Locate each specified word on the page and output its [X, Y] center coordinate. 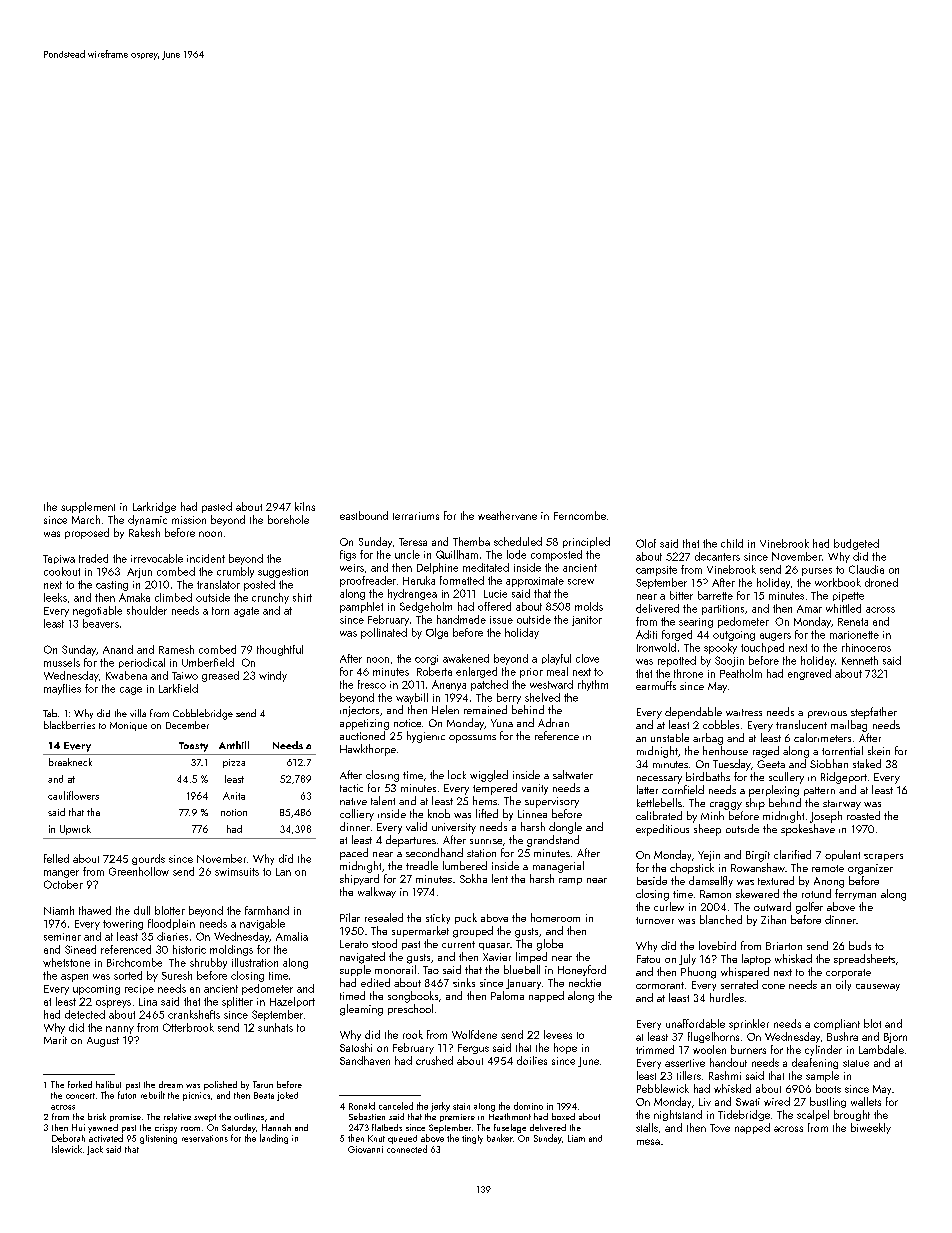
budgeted [856, 544]
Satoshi [356, 1047]
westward [551, 684]
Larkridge [154, 507]
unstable [670, 737]
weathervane [507, 515]
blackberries [69, 725]
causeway [878, 987]
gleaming [361, 1010]
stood [384, 943]
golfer [809, 908]
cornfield [683, 789]
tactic [351, 788]
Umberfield [208, 662]
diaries [172, 936]
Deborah [68, 1138]
